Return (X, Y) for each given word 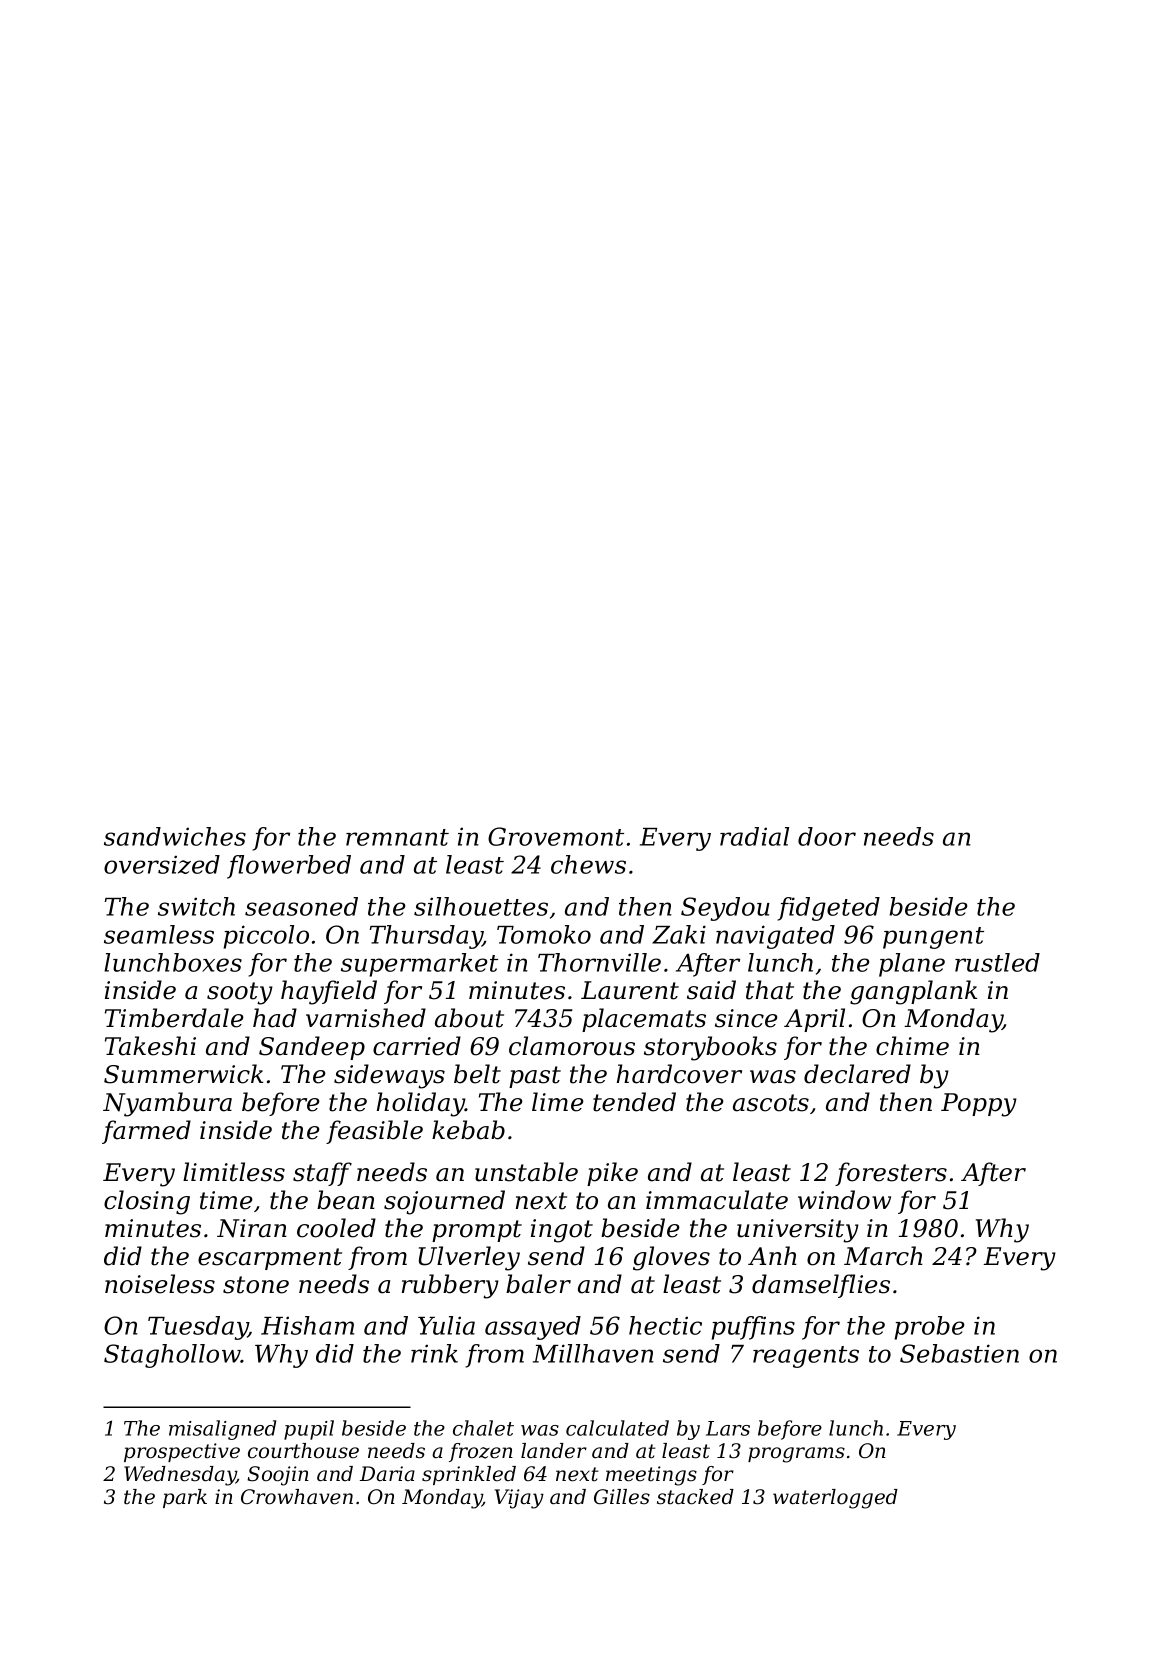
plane (912, 965)
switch (196, 906)
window (844, 1200)
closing (147, 1202)
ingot (562, 1231)
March (883, 1256)
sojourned (444, 1202)
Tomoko (544, 934)
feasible (374, 1132)
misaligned (222, 1430)
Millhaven (593, 1353)
